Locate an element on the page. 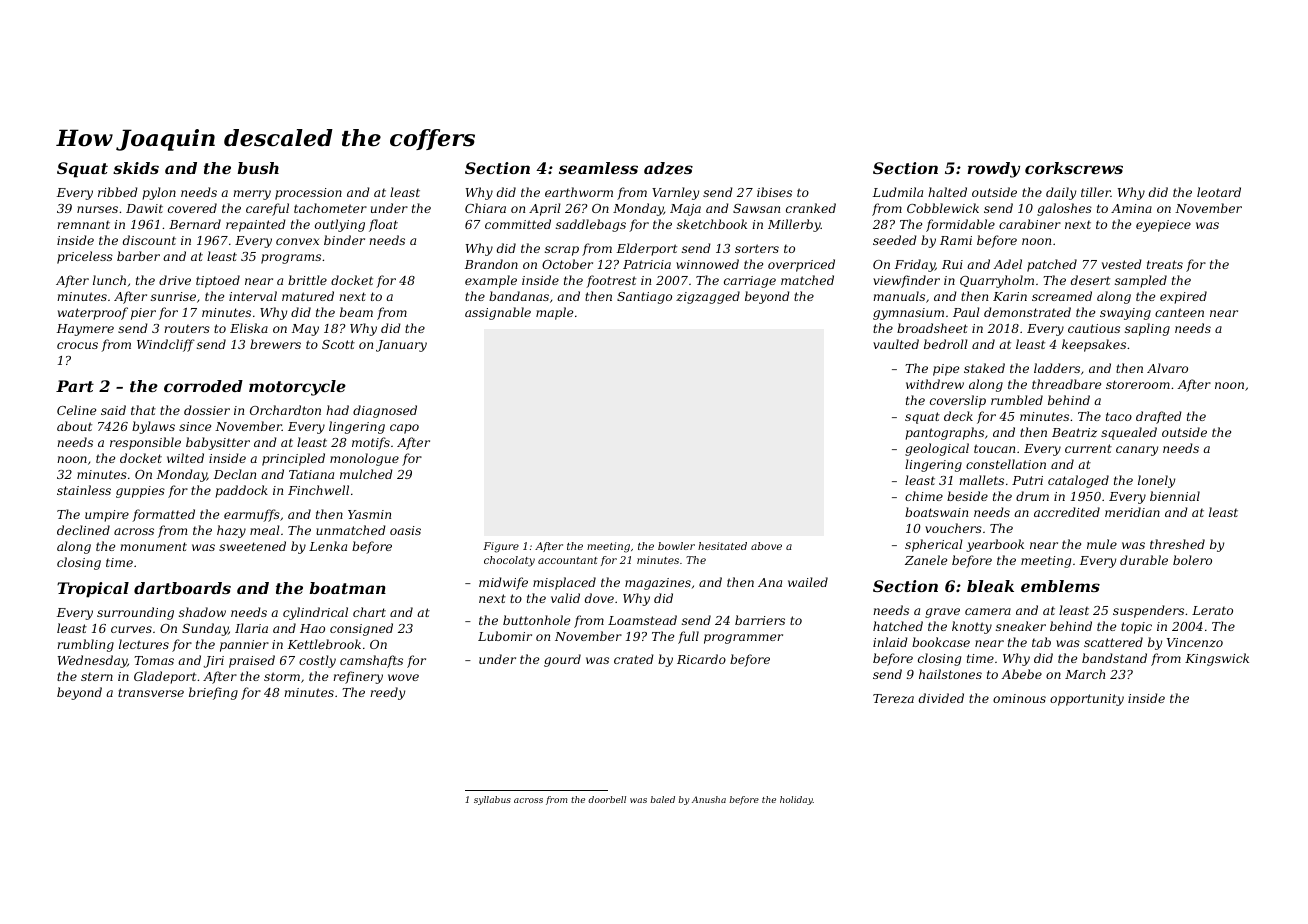 Image resolution: width=1308 pixels, height=924 pixels. pannier is located at coordinates (244, 646).
